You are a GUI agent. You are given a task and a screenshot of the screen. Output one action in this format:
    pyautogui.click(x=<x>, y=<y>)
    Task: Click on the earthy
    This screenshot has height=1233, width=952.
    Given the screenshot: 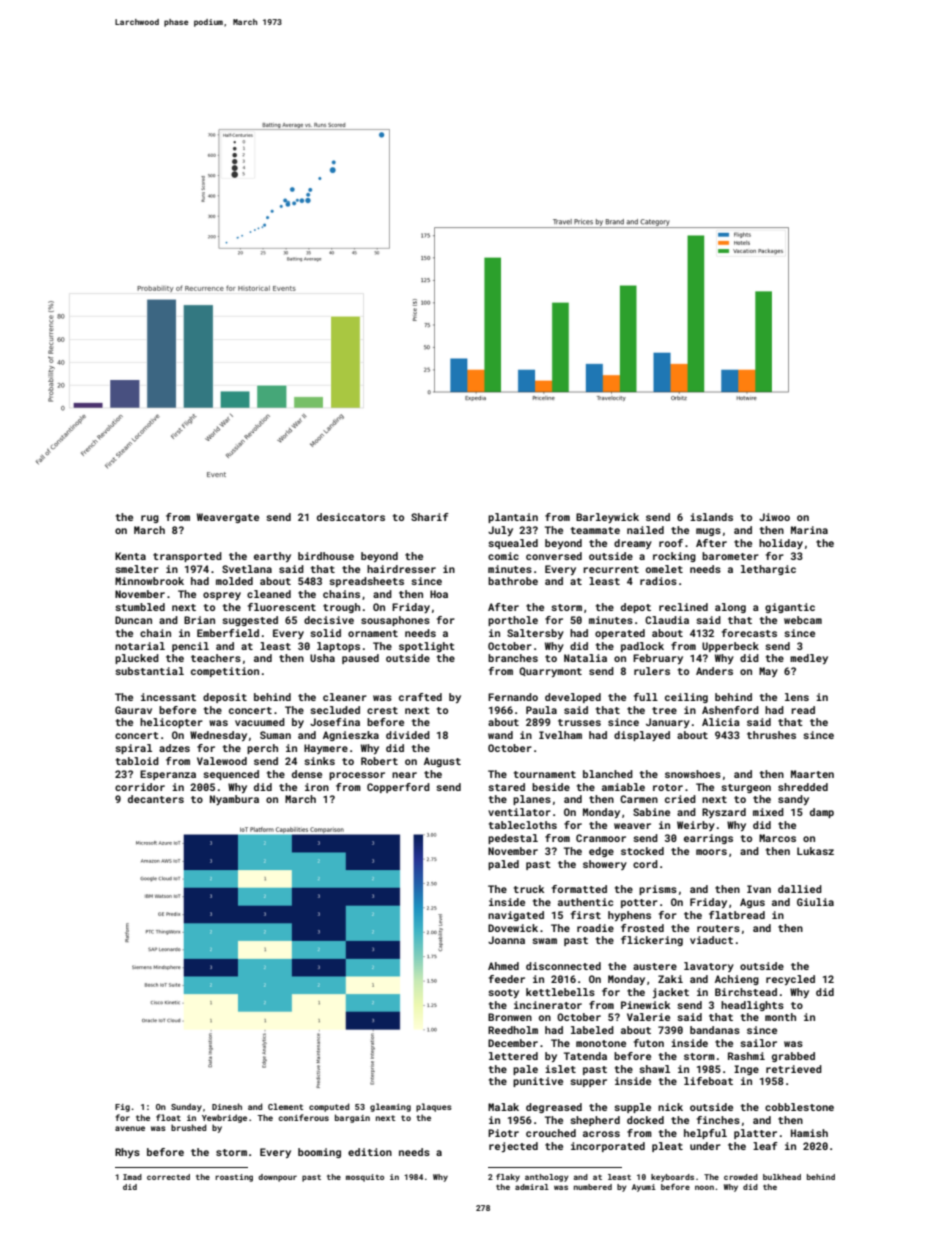 What is the action you would take?
    pyautogui.click(x=272, y=557)
